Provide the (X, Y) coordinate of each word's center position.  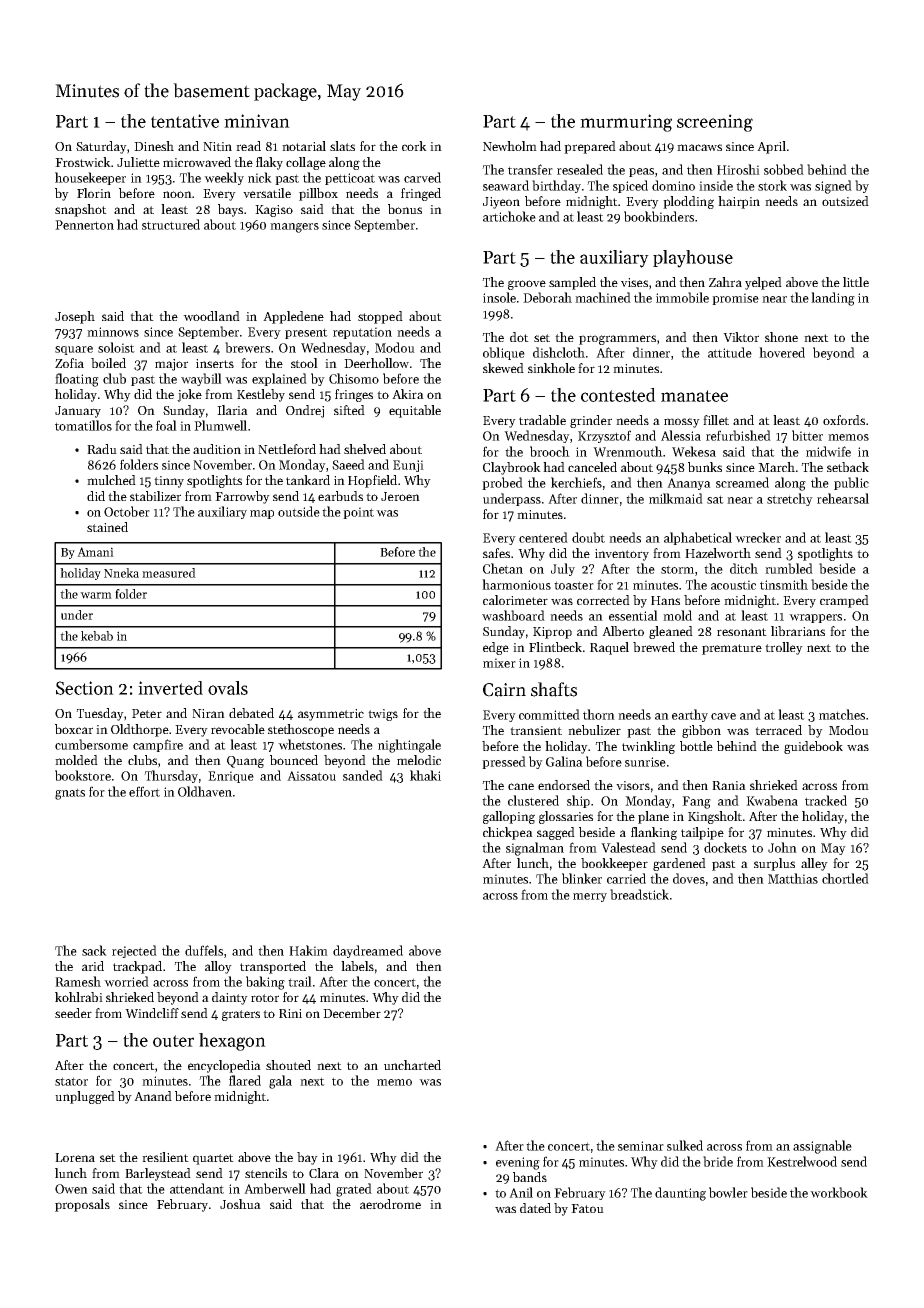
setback (848, 467)
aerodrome (390, 1204)
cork (414, 146)
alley (814, 864)
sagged (556, 833)
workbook (839, 1192)
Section (85, 688)
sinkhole (551, 368)
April (771, 147)
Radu (102, 449)
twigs (383, 715)
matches (842, 714)
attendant (197, 1188)
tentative (185, 121)
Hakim (308, 950)
